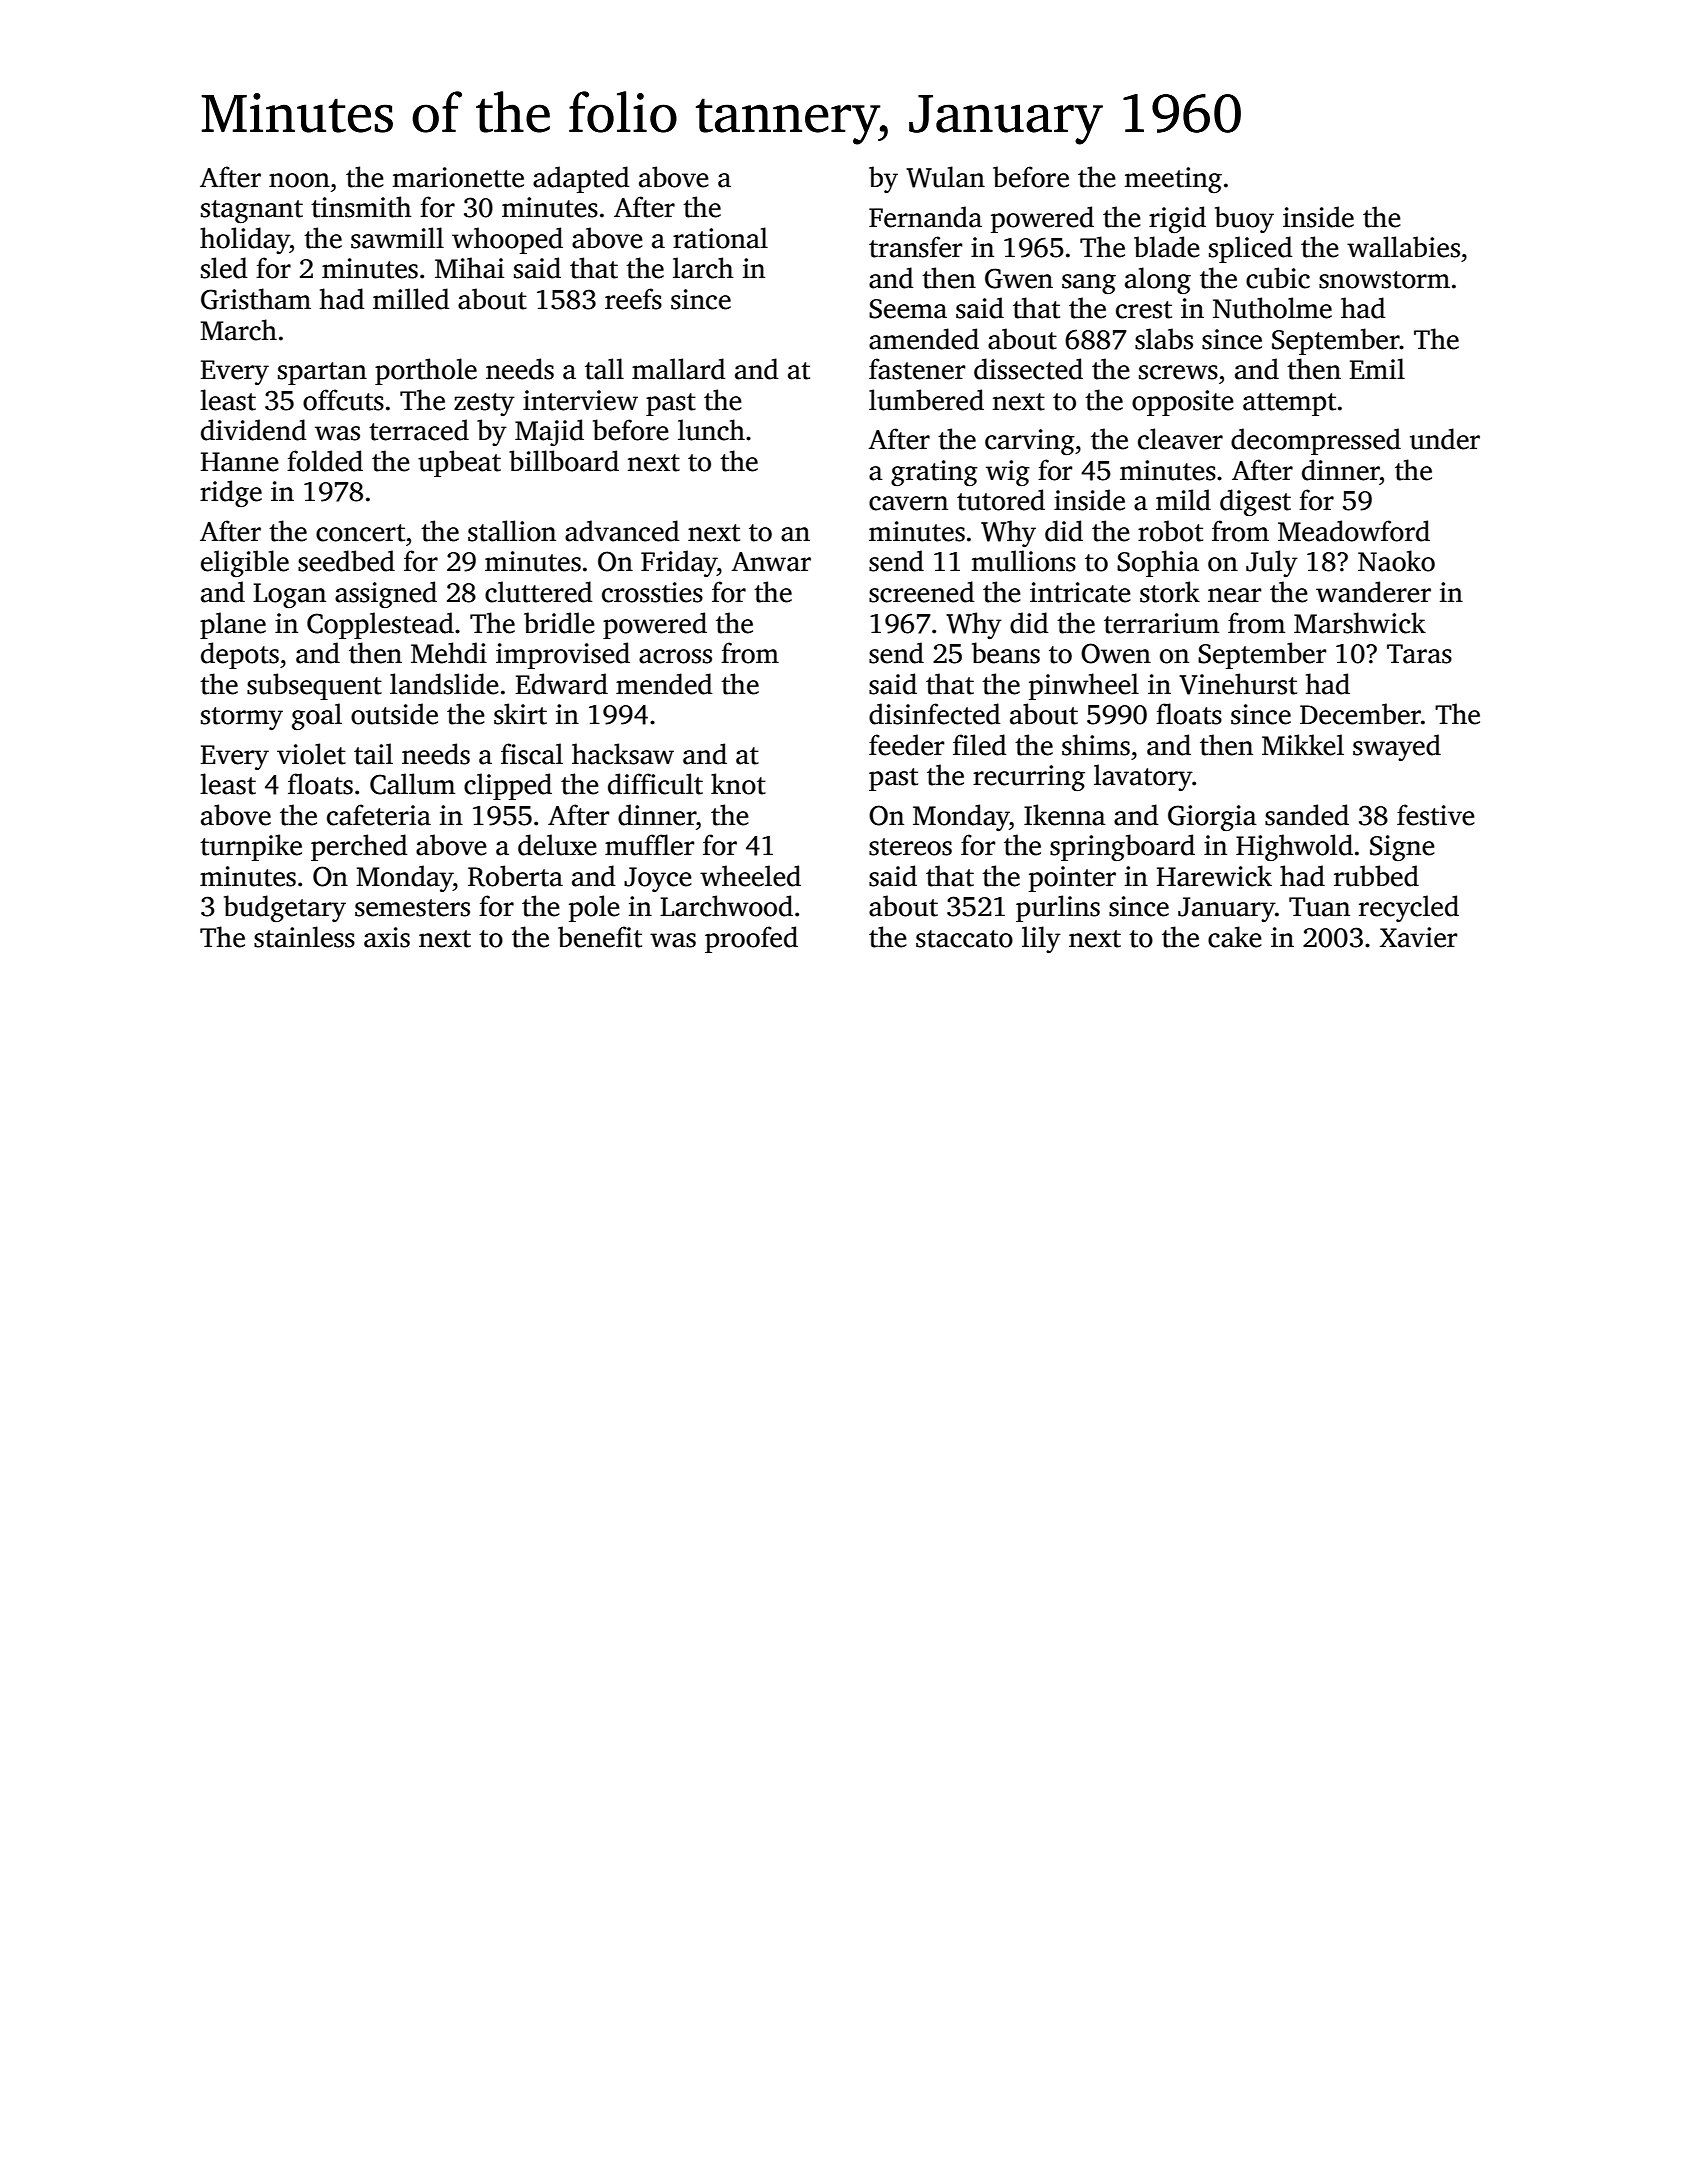 This image has height=2178, width=1683. Describe the element at coordinates (622, 531) in the image. I see `advanced` at that location.
